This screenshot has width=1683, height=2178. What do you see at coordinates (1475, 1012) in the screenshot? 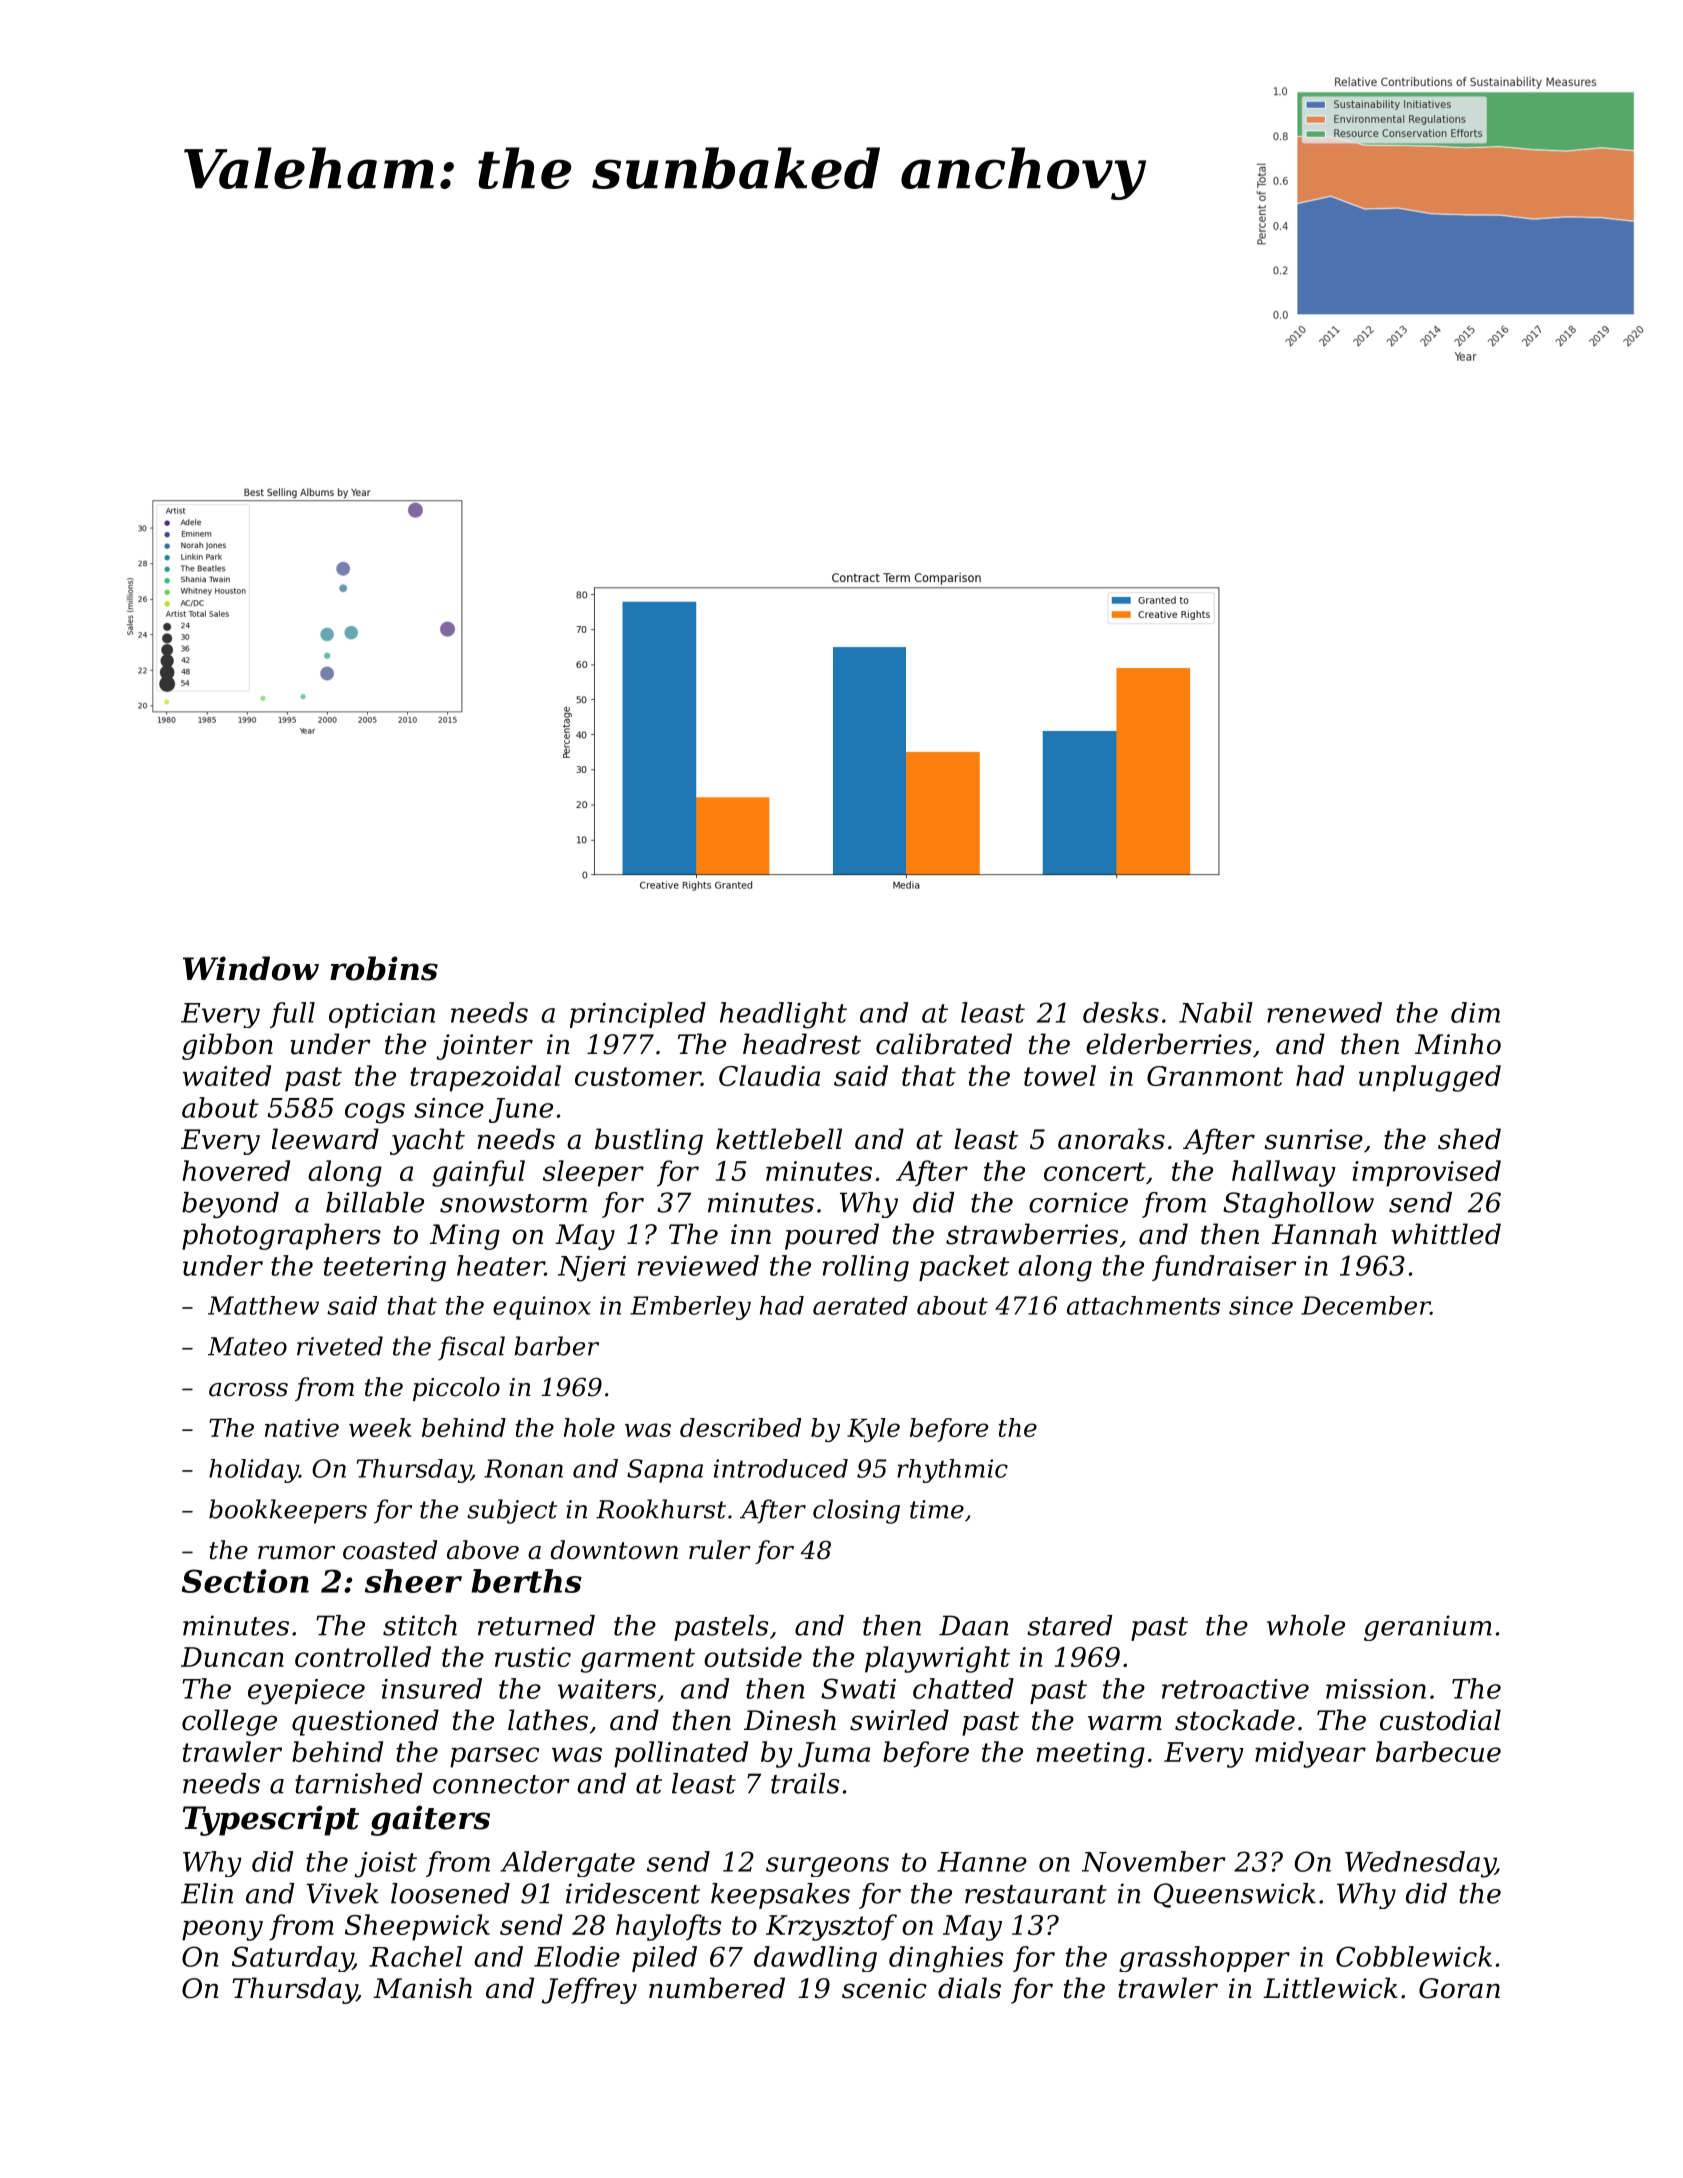
I see `dim` at bounding box center [1475, 1012].
